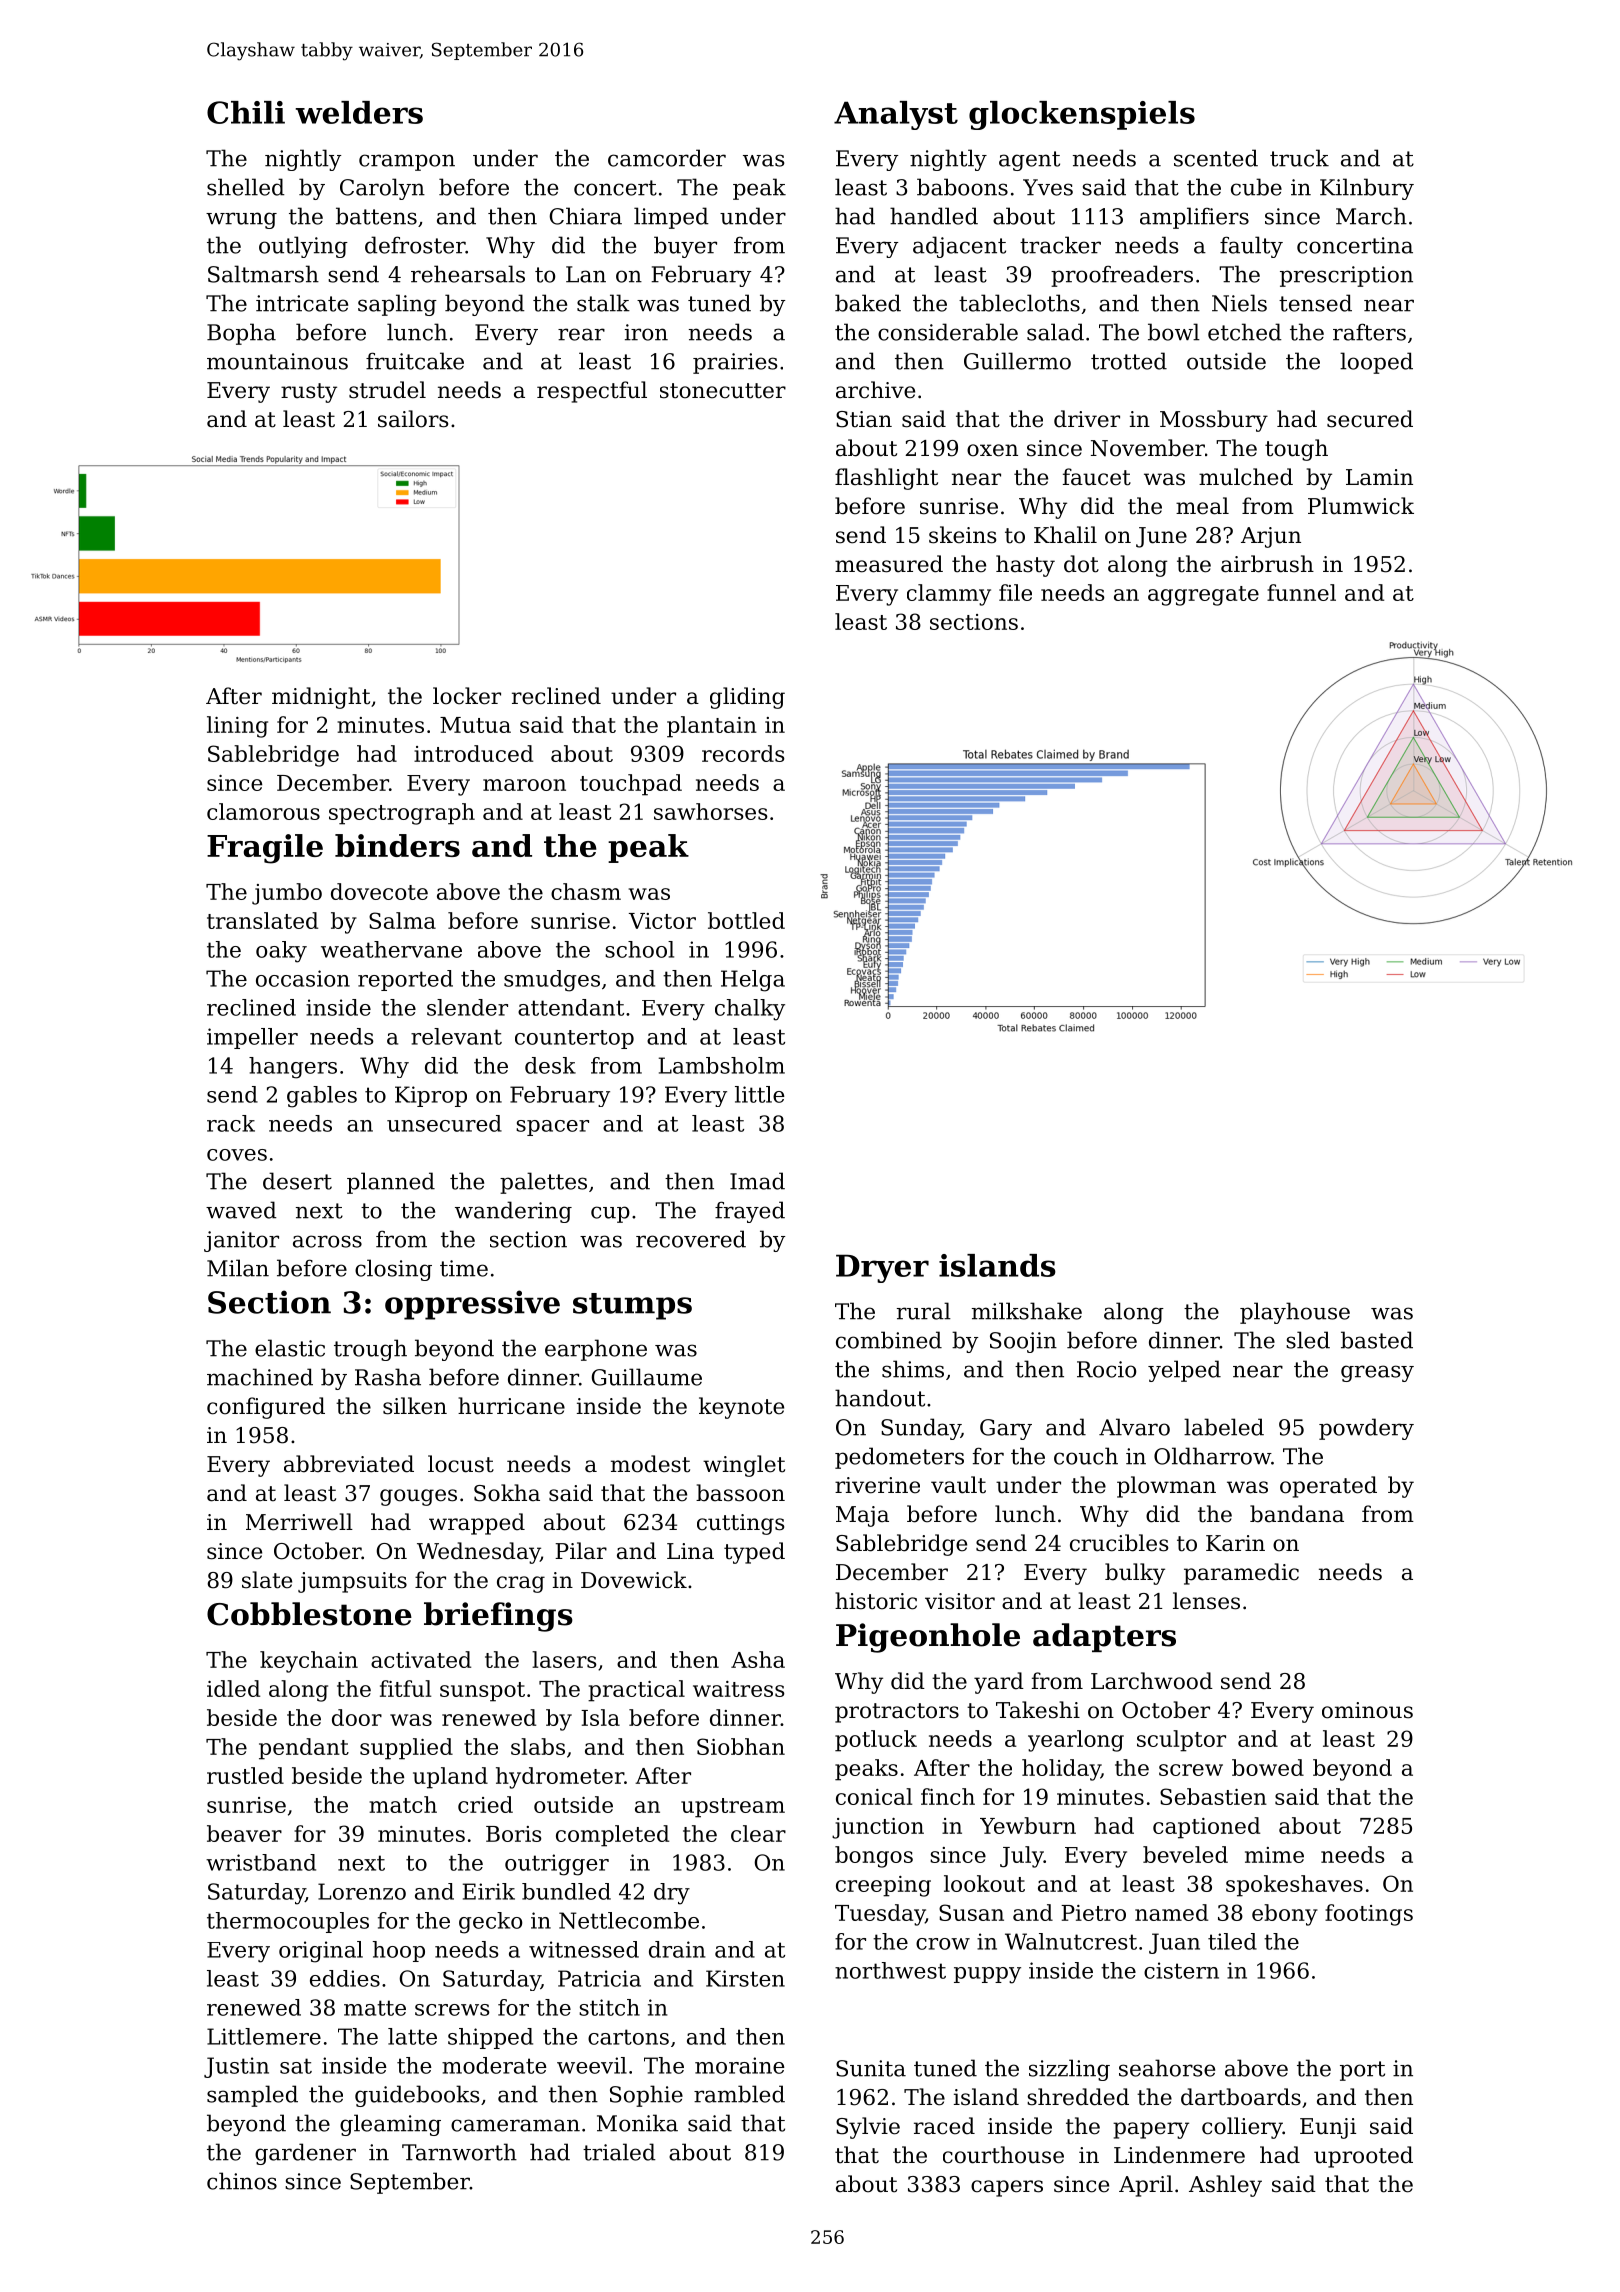  Describe the element at coordinates (685, 247) in the screenshot. I see `buyer` at that location.
